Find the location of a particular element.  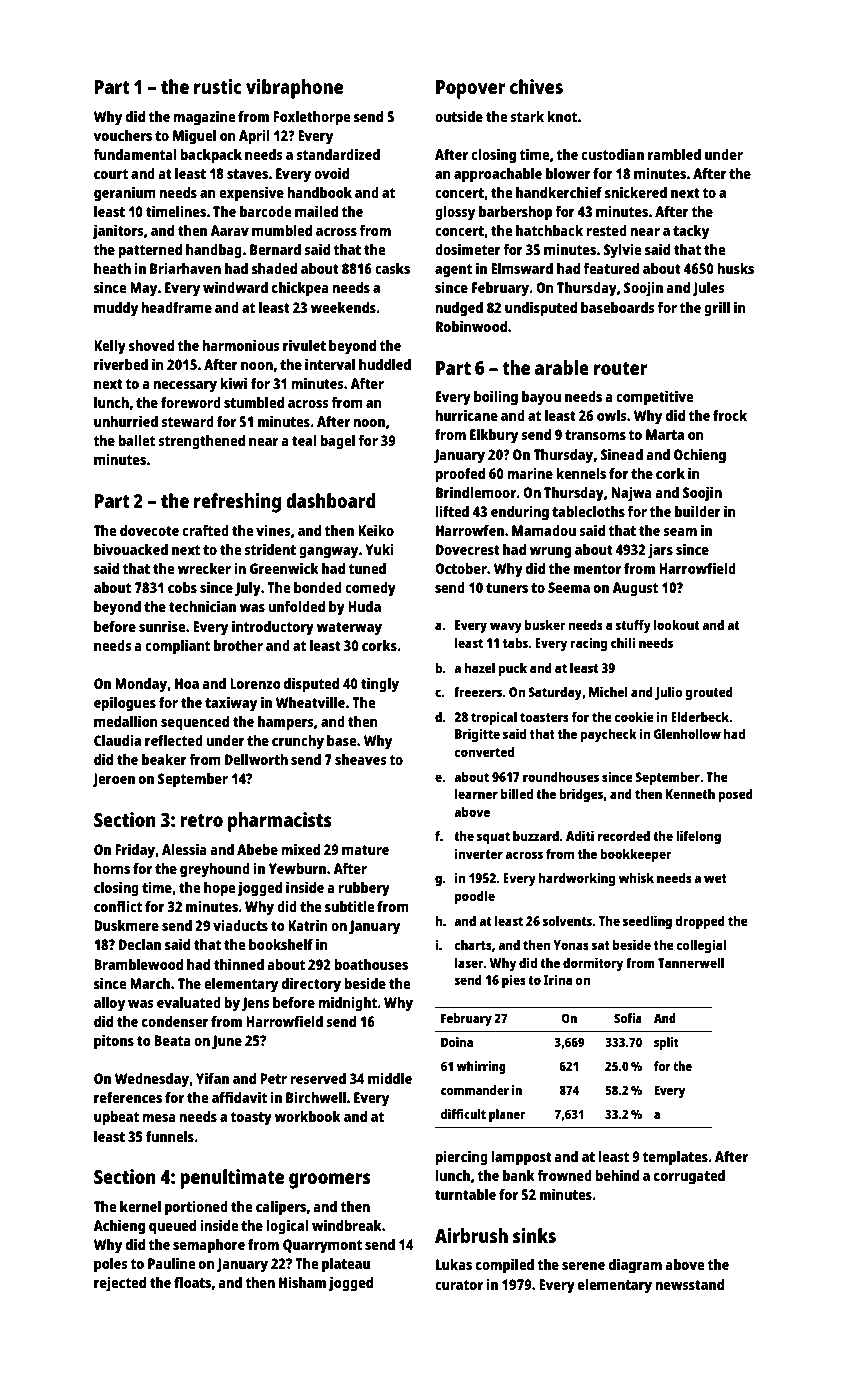

references is located at coordinates (128, 1097).
